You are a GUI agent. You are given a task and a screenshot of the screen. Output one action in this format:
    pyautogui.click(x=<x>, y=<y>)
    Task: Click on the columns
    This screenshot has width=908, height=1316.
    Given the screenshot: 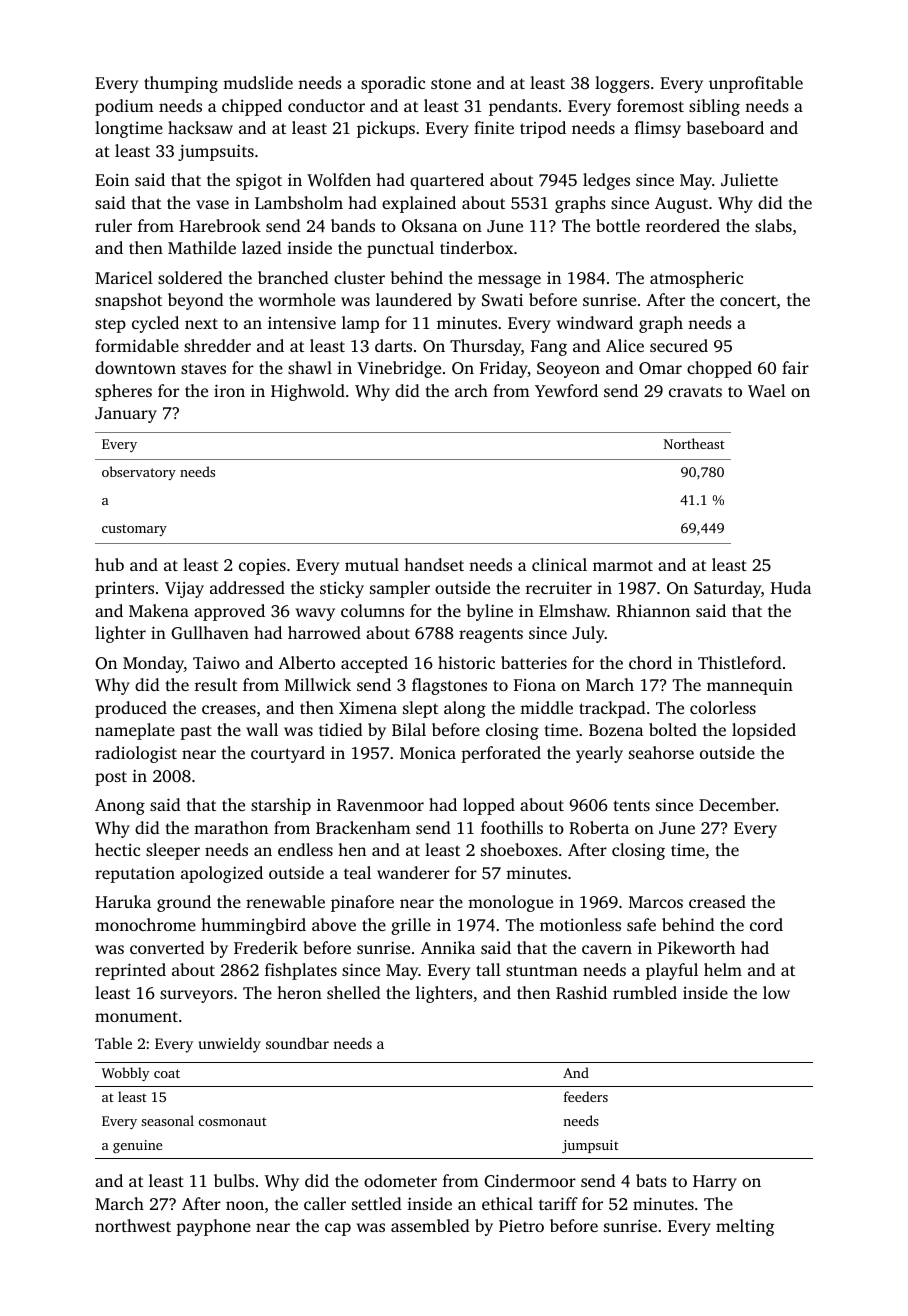 What is the action you would take?
    pyautogui.click(x=372, y=610)
